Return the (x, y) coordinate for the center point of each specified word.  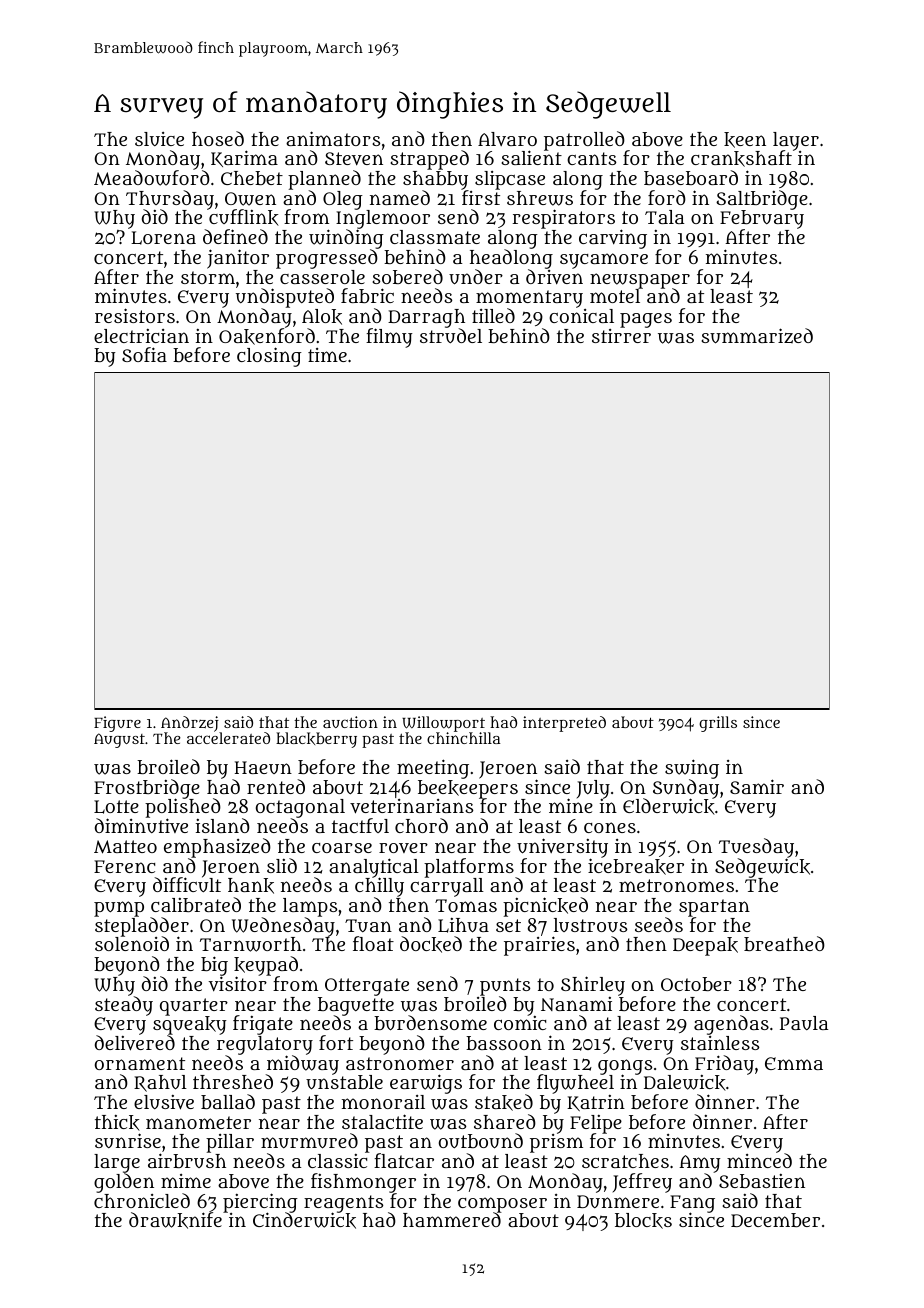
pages (646, 320)
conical (581, 316)
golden (124, 1183)
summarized (757, 336)
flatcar (404, 1161)
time (327, 355)
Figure (117, 724)
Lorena (163, 238)
